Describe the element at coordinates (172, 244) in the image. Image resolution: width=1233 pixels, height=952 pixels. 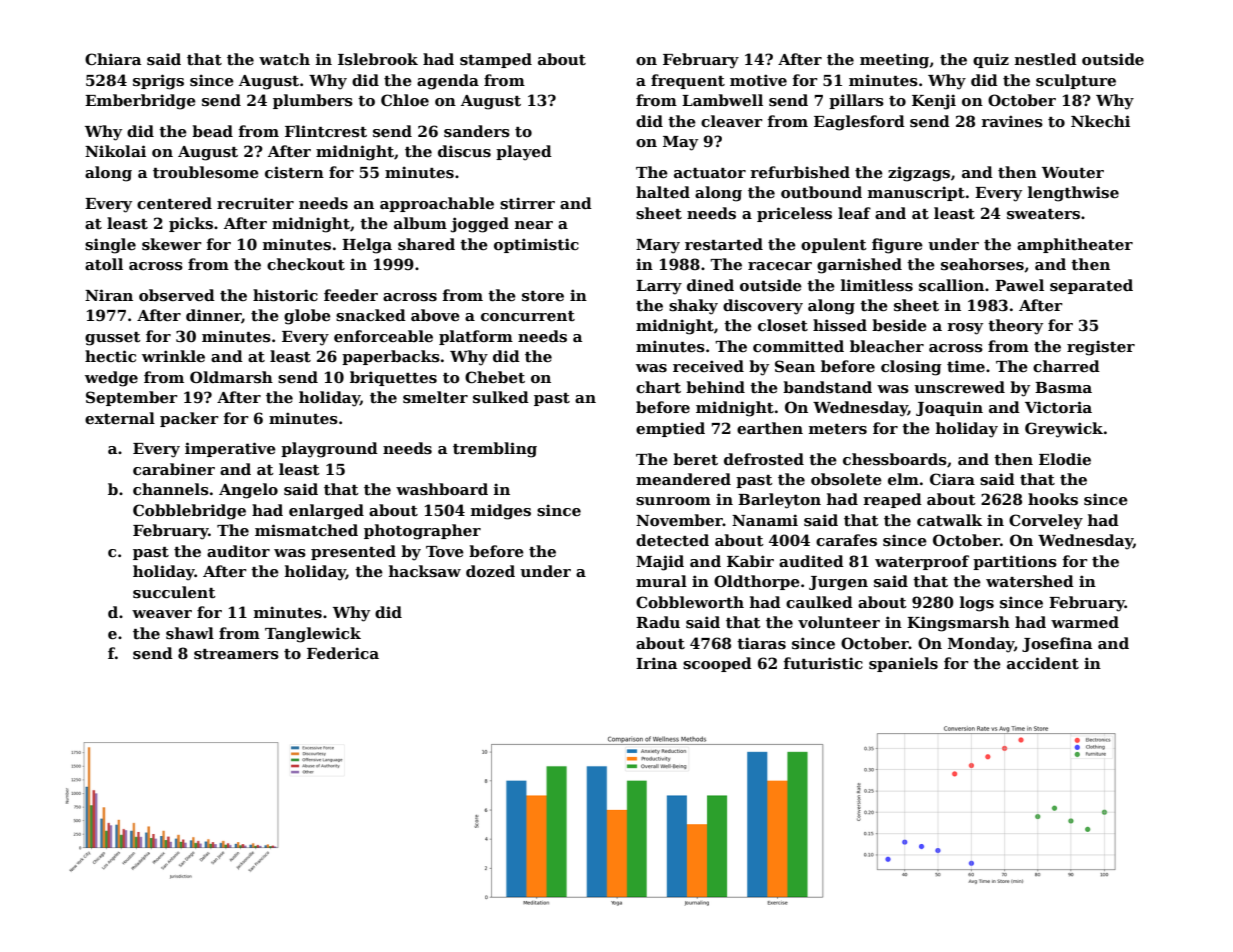
I see `skewer` at that location.
